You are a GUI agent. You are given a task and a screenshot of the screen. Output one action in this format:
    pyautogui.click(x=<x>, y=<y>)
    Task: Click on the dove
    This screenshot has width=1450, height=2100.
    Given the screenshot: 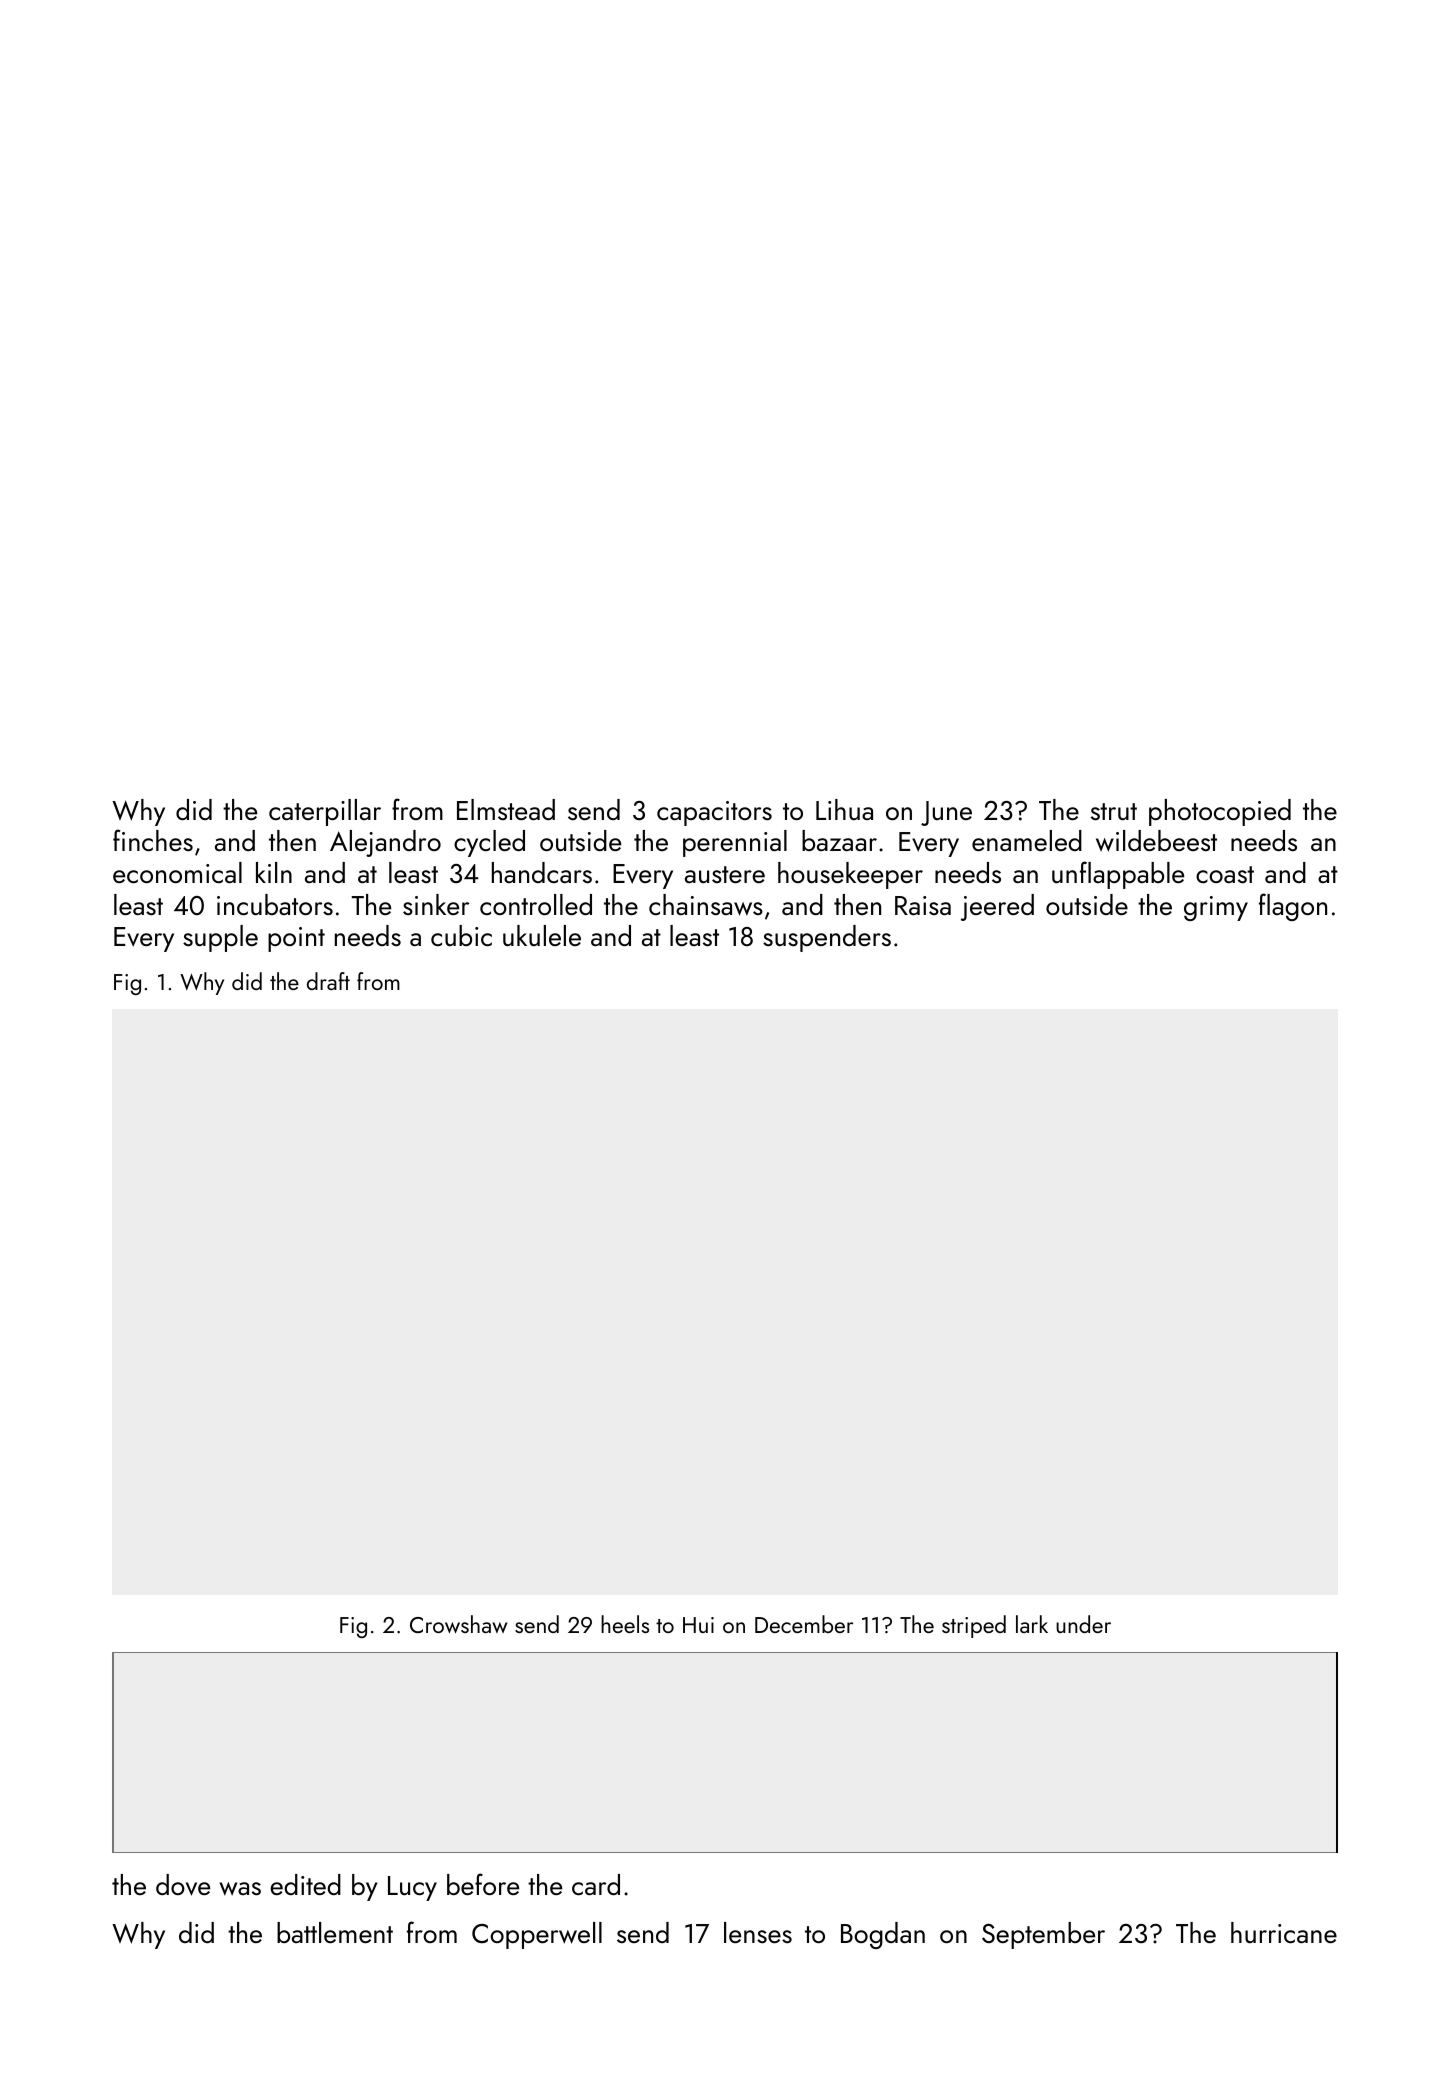 What is the action you would take?
    pyautogui.click(x=183, y=1885)
